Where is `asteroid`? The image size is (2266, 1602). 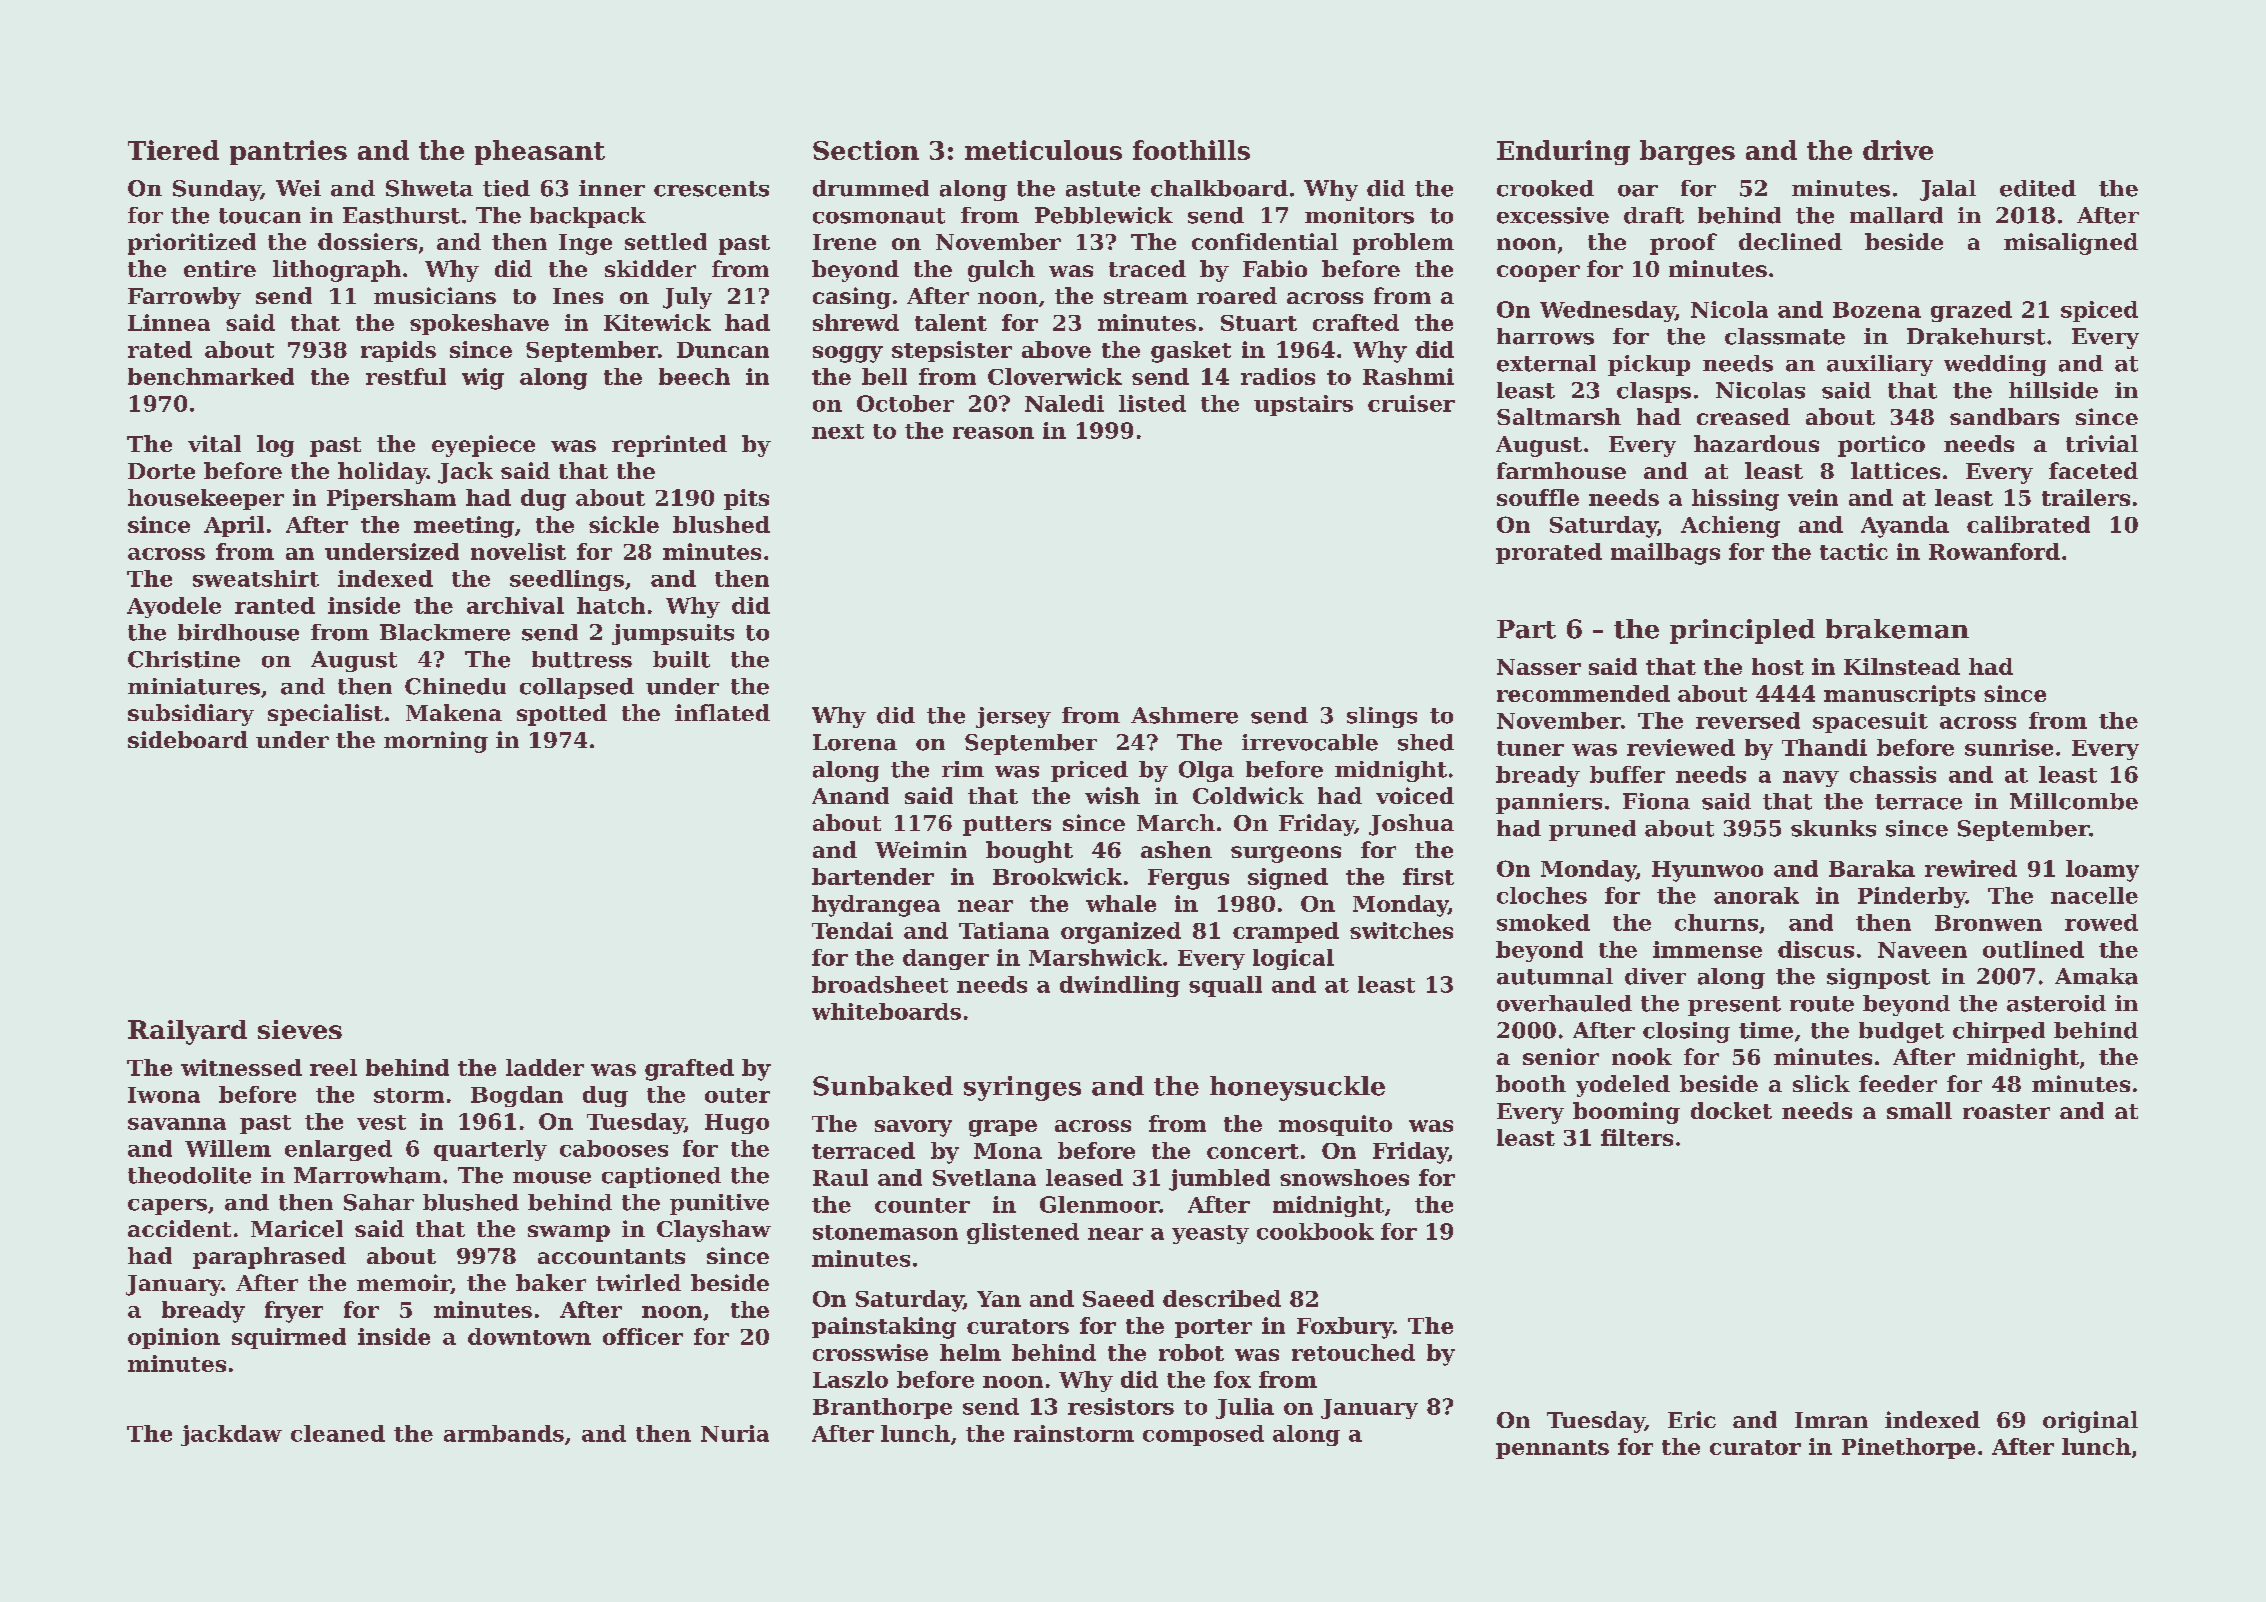
asteroid is located at coordinates (2056, 1003).
